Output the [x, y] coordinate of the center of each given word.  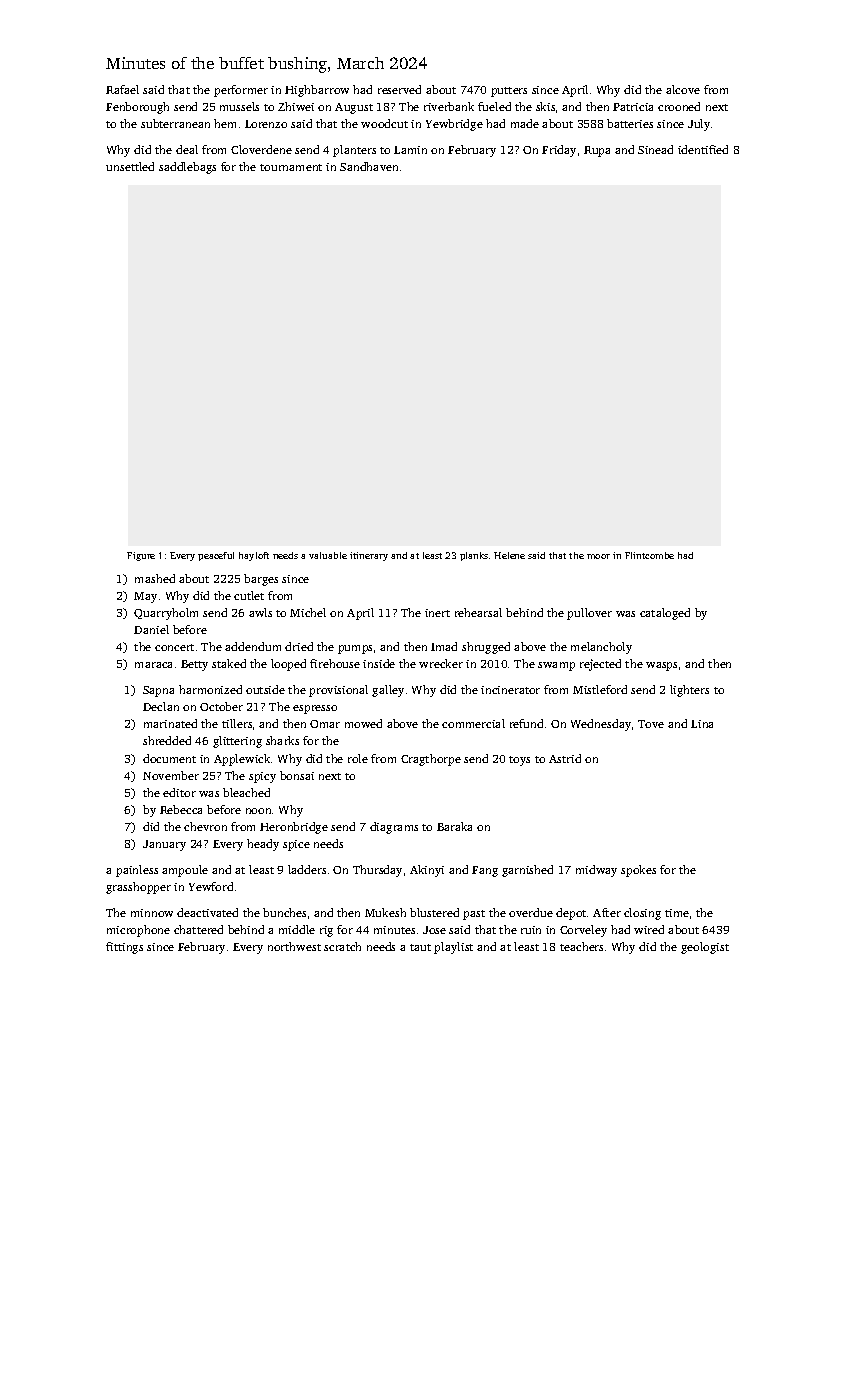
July [699, 125]
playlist [453, 948]
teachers [581, 946]
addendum [253, 646]
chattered [198, 929]
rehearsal [478, 612]
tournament [291, 167]
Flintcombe [649, 555]
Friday [559, 151]
